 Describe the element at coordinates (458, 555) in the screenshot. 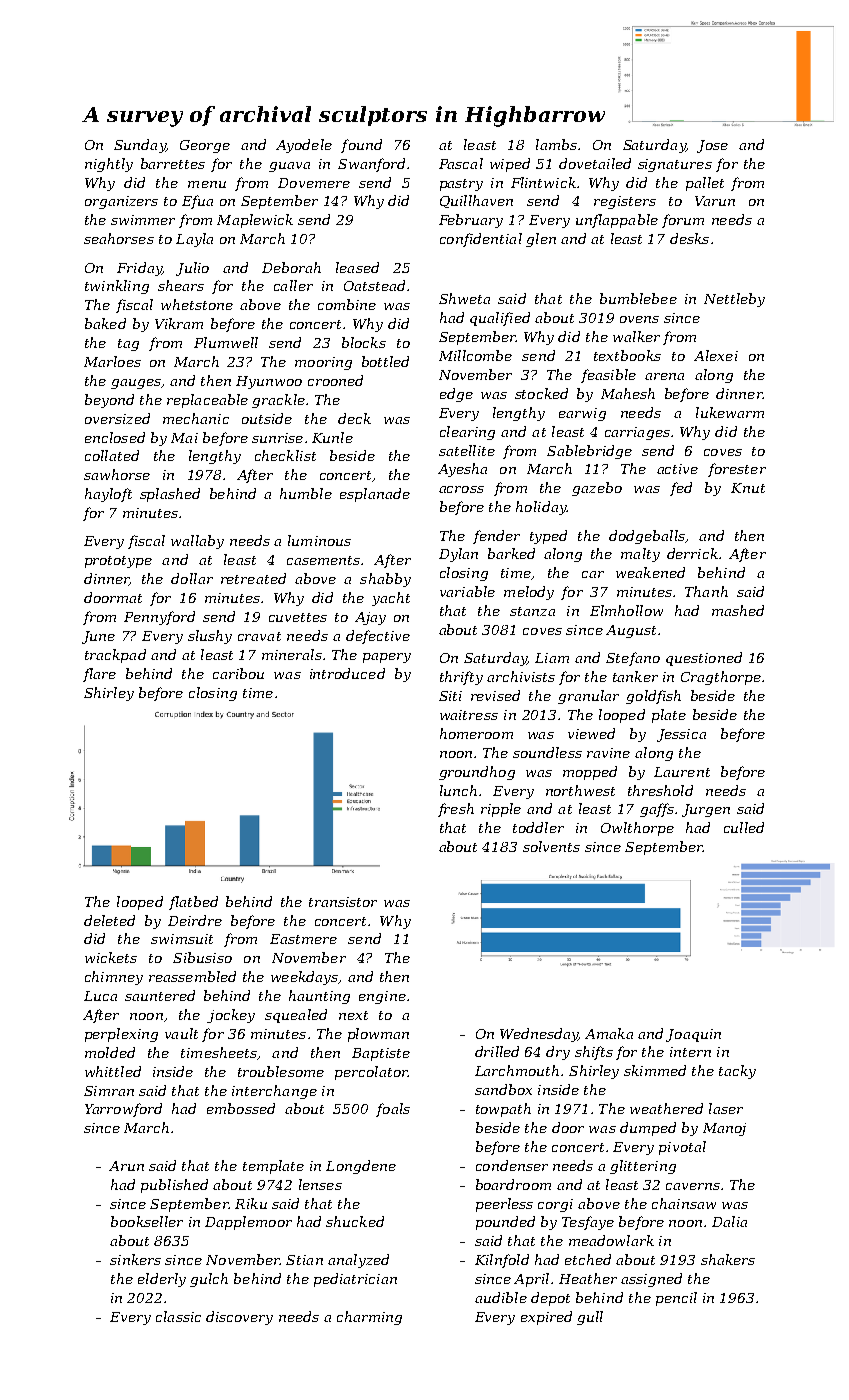

I see `Dylan` at that location.
